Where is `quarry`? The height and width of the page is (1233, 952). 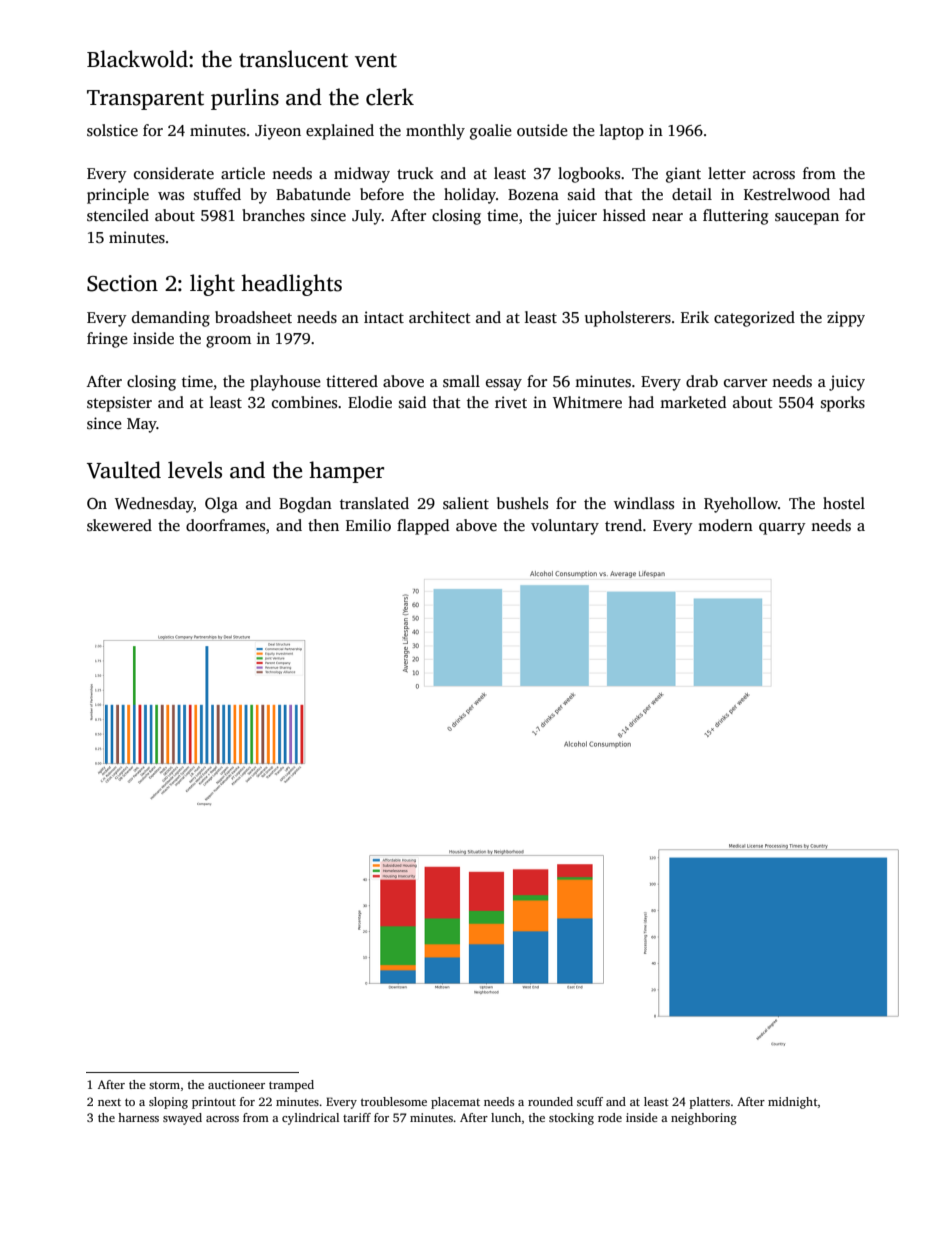 quarry is located at coordinates (782, 529).
